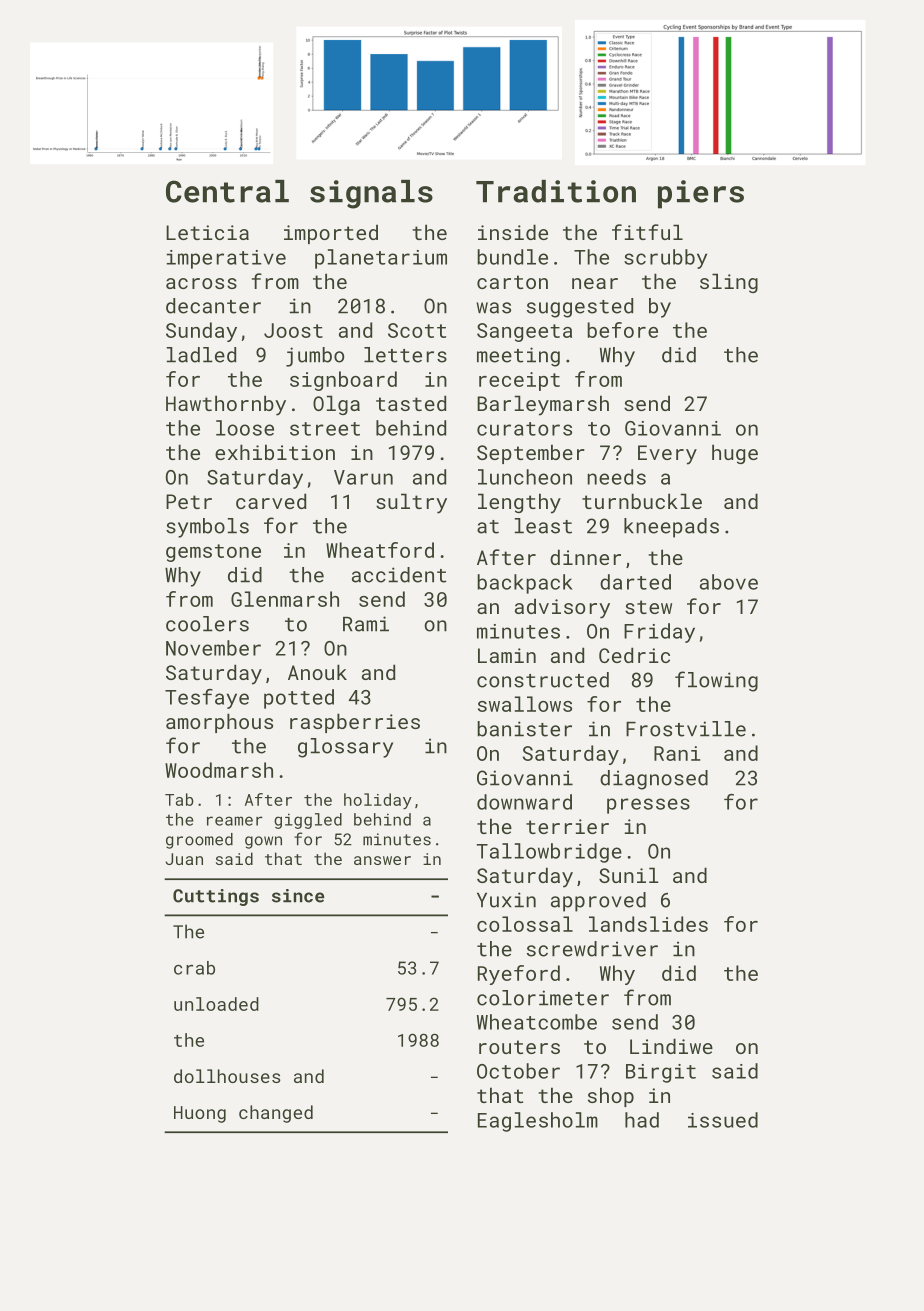 This screenshot has width=924, height=1311. What do you see at coordinates (585, 557) in the screenshot?
I see `dinner` at bounding box center [585, 557].
